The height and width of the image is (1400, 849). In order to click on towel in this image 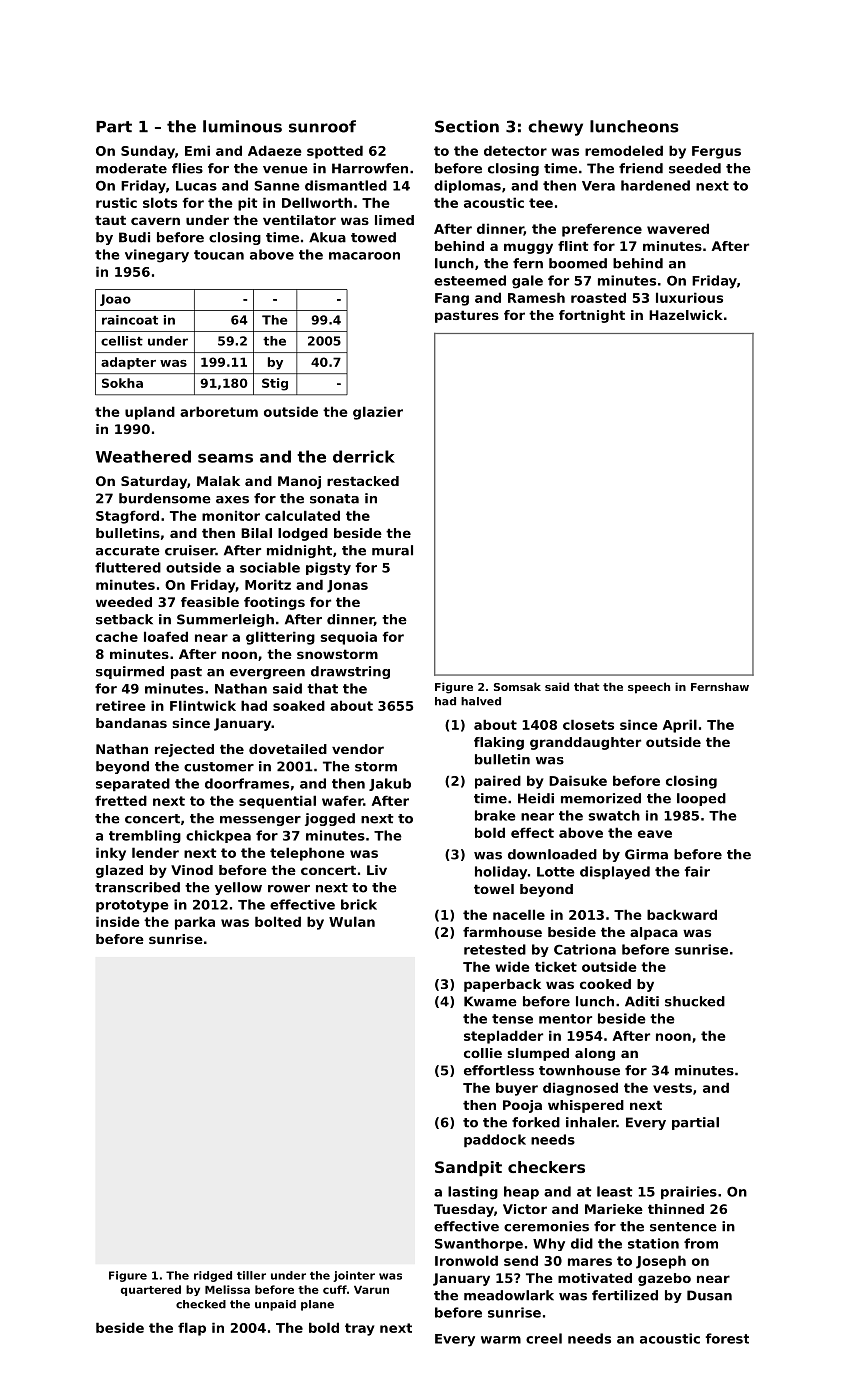, I will do `click(494, 889)`.
